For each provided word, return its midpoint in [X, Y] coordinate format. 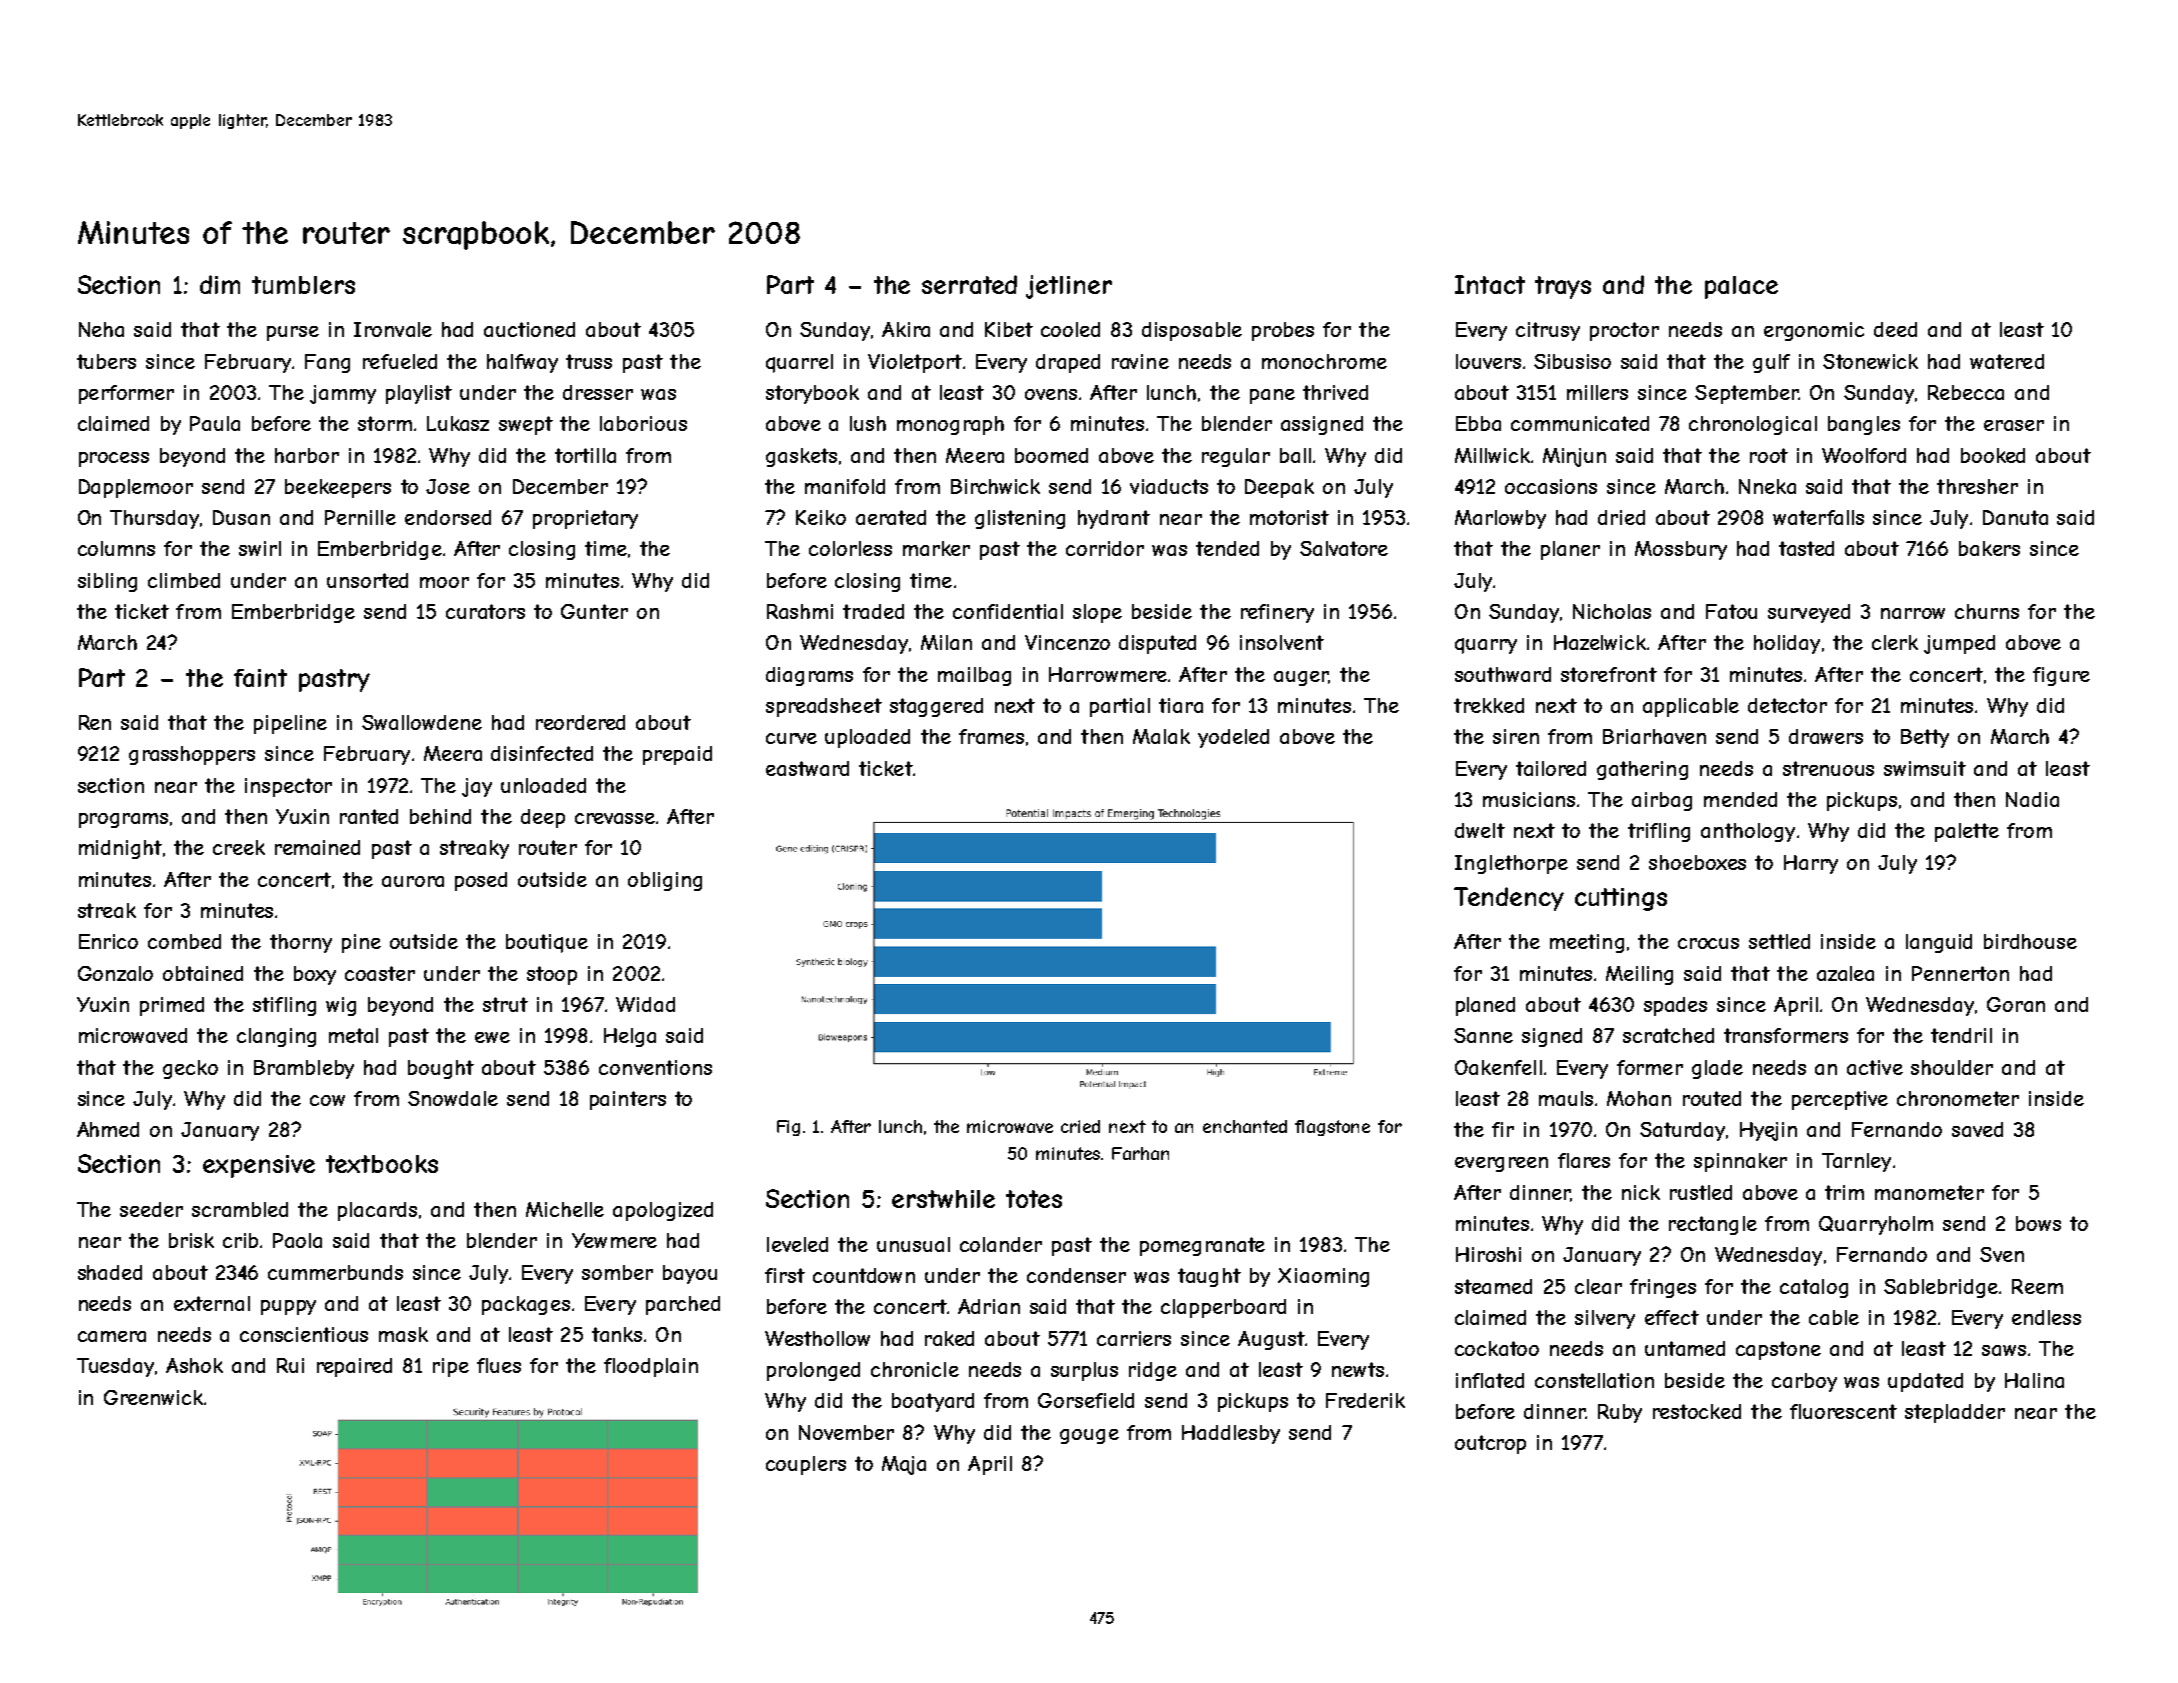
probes [1283, 331]
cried [1080, 1126]
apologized [663, 1211]
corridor [1105, 548]
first [785, 1275]
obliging [665, 881]
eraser [2014, 425]
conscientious [304, 1334]
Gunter [594, 611]
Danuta [2015, 517]
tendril [1961, 1035]
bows [2038, 1223]
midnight [120, 849]
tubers [106, 361]
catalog [1814, 1288]
